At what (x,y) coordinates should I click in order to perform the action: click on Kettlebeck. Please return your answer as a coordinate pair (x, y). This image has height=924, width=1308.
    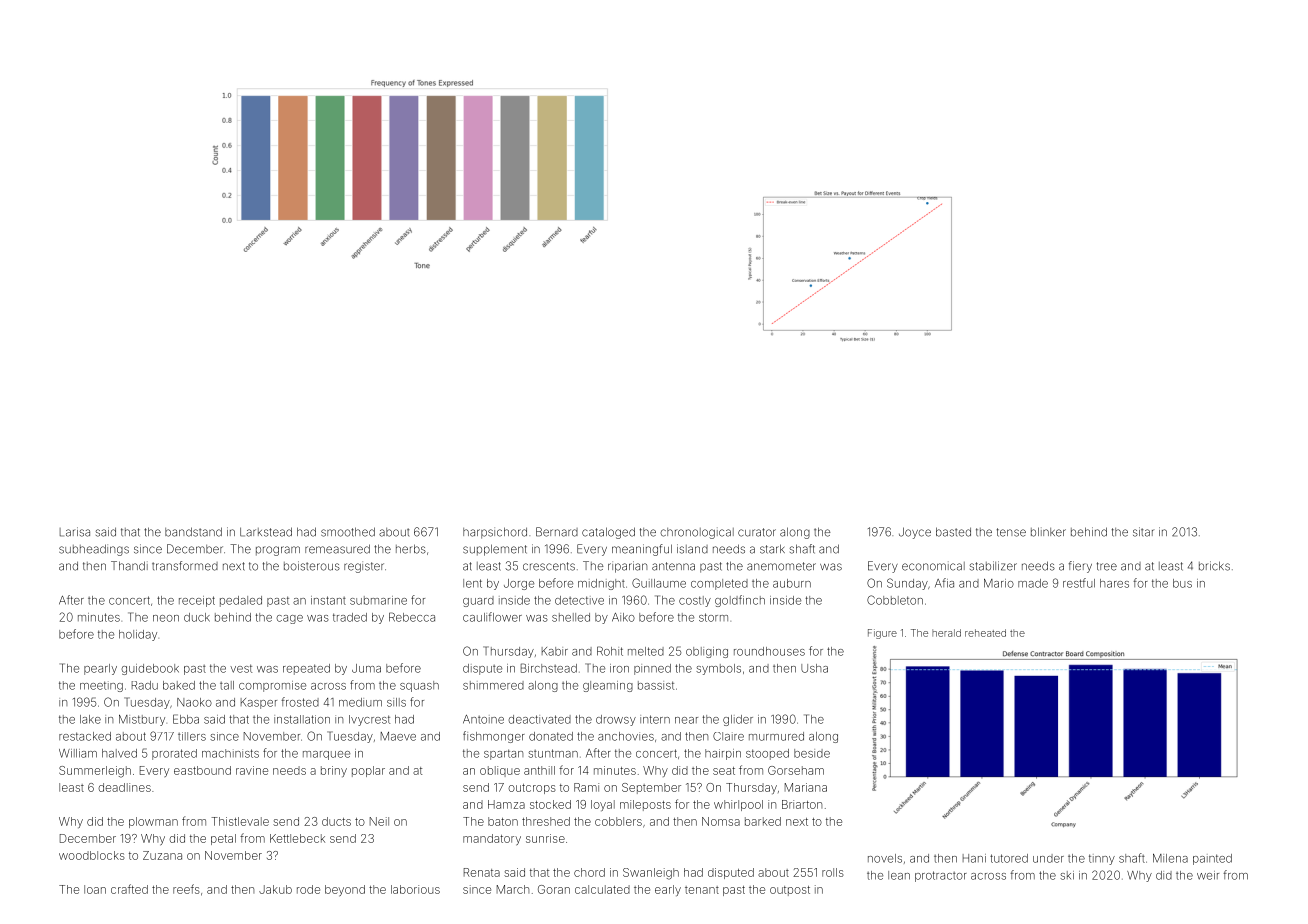
    Looking at the image, I should click on (297, 838).
